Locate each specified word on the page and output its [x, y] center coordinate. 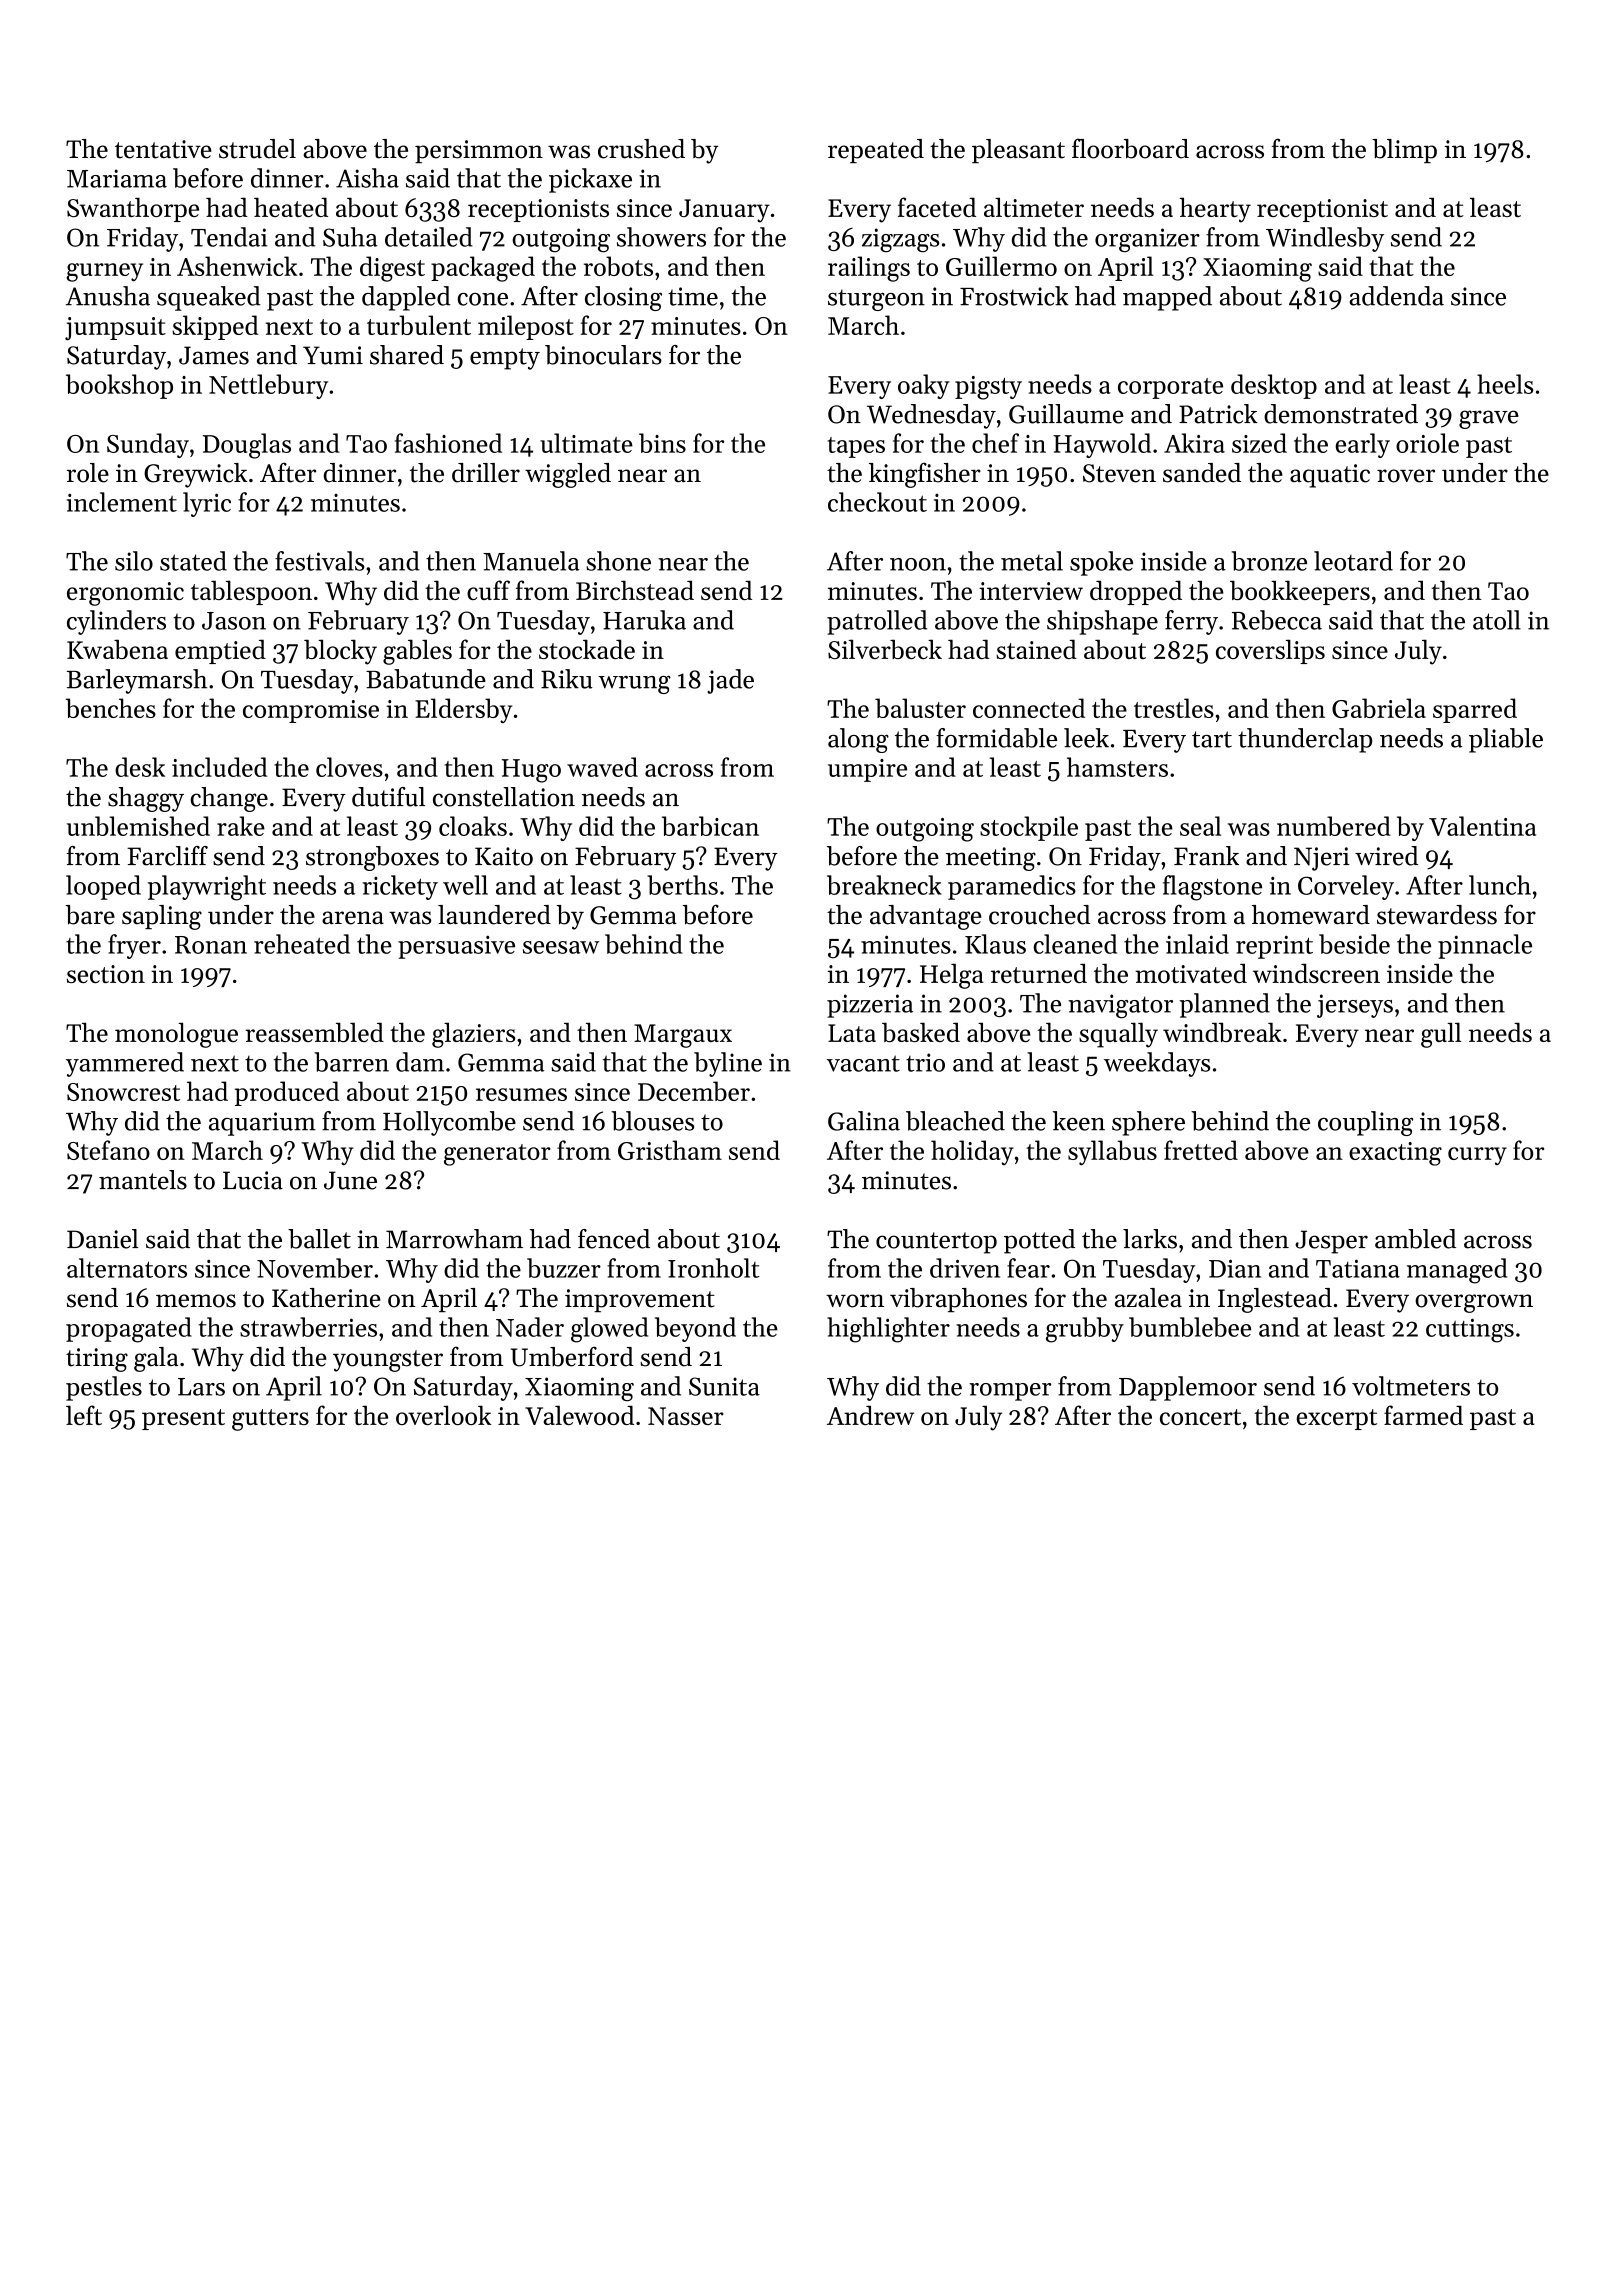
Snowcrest [123, 1092]
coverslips [1270, 651]
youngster [388, 1361]
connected [1029, 708]
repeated [876, 151]
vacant [863, 1063]
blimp [1404, 151]
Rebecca [1277, 620]
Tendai [229, 237]
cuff [488, 590]
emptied [220, 651]
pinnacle [1485, 946]
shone [618, 561]
